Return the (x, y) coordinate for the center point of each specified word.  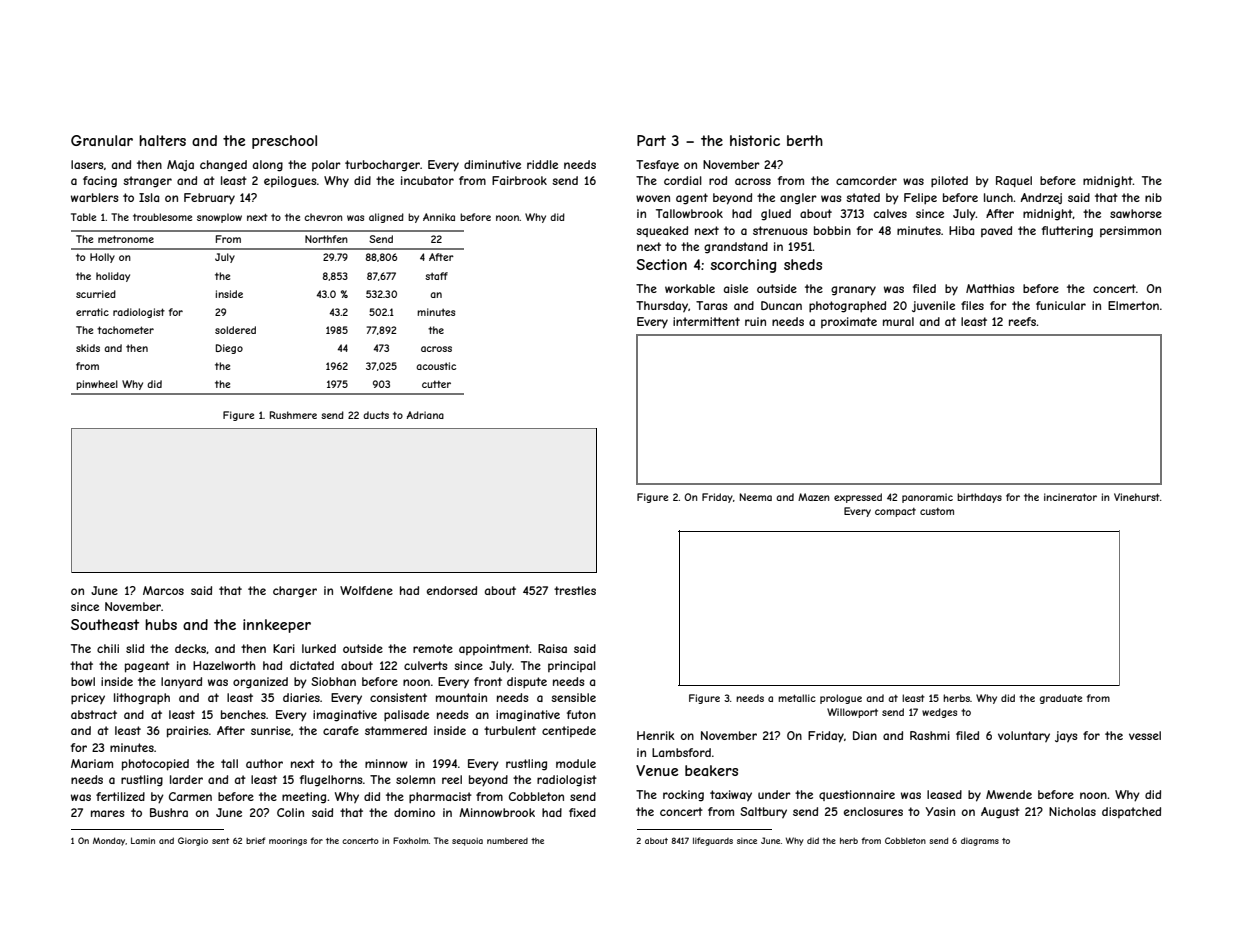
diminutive (492, 164)
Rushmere (293, 415)
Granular (102, 140)
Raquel (1014, 181)
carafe (341, 730)
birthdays (979, 498)
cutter (436, 384)
